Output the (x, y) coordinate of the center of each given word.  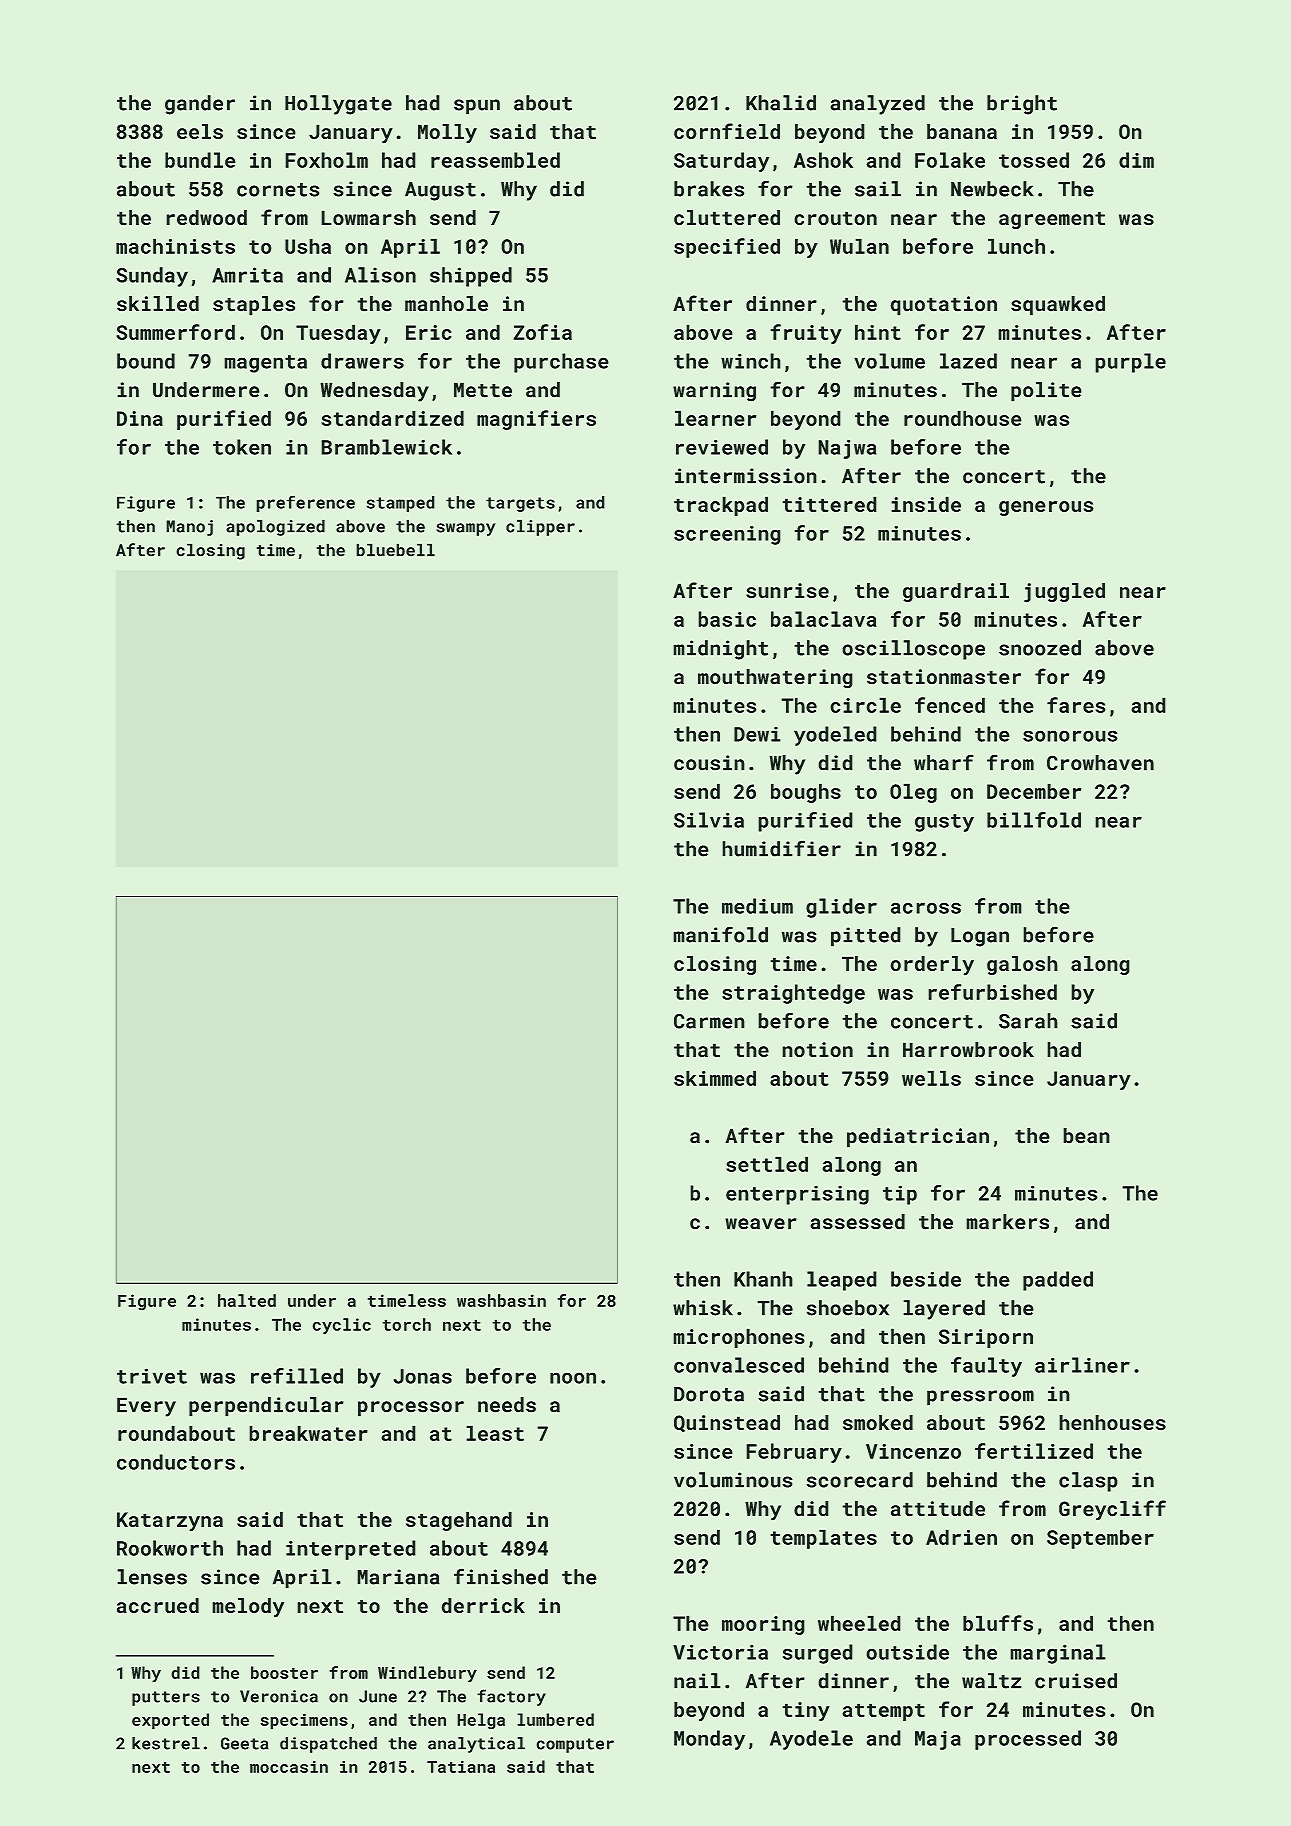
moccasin (289, 1766)
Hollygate (338, 105)
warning (714, 392)
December (1034, 791)
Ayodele (811, 1740)
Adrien (961, 1537)
